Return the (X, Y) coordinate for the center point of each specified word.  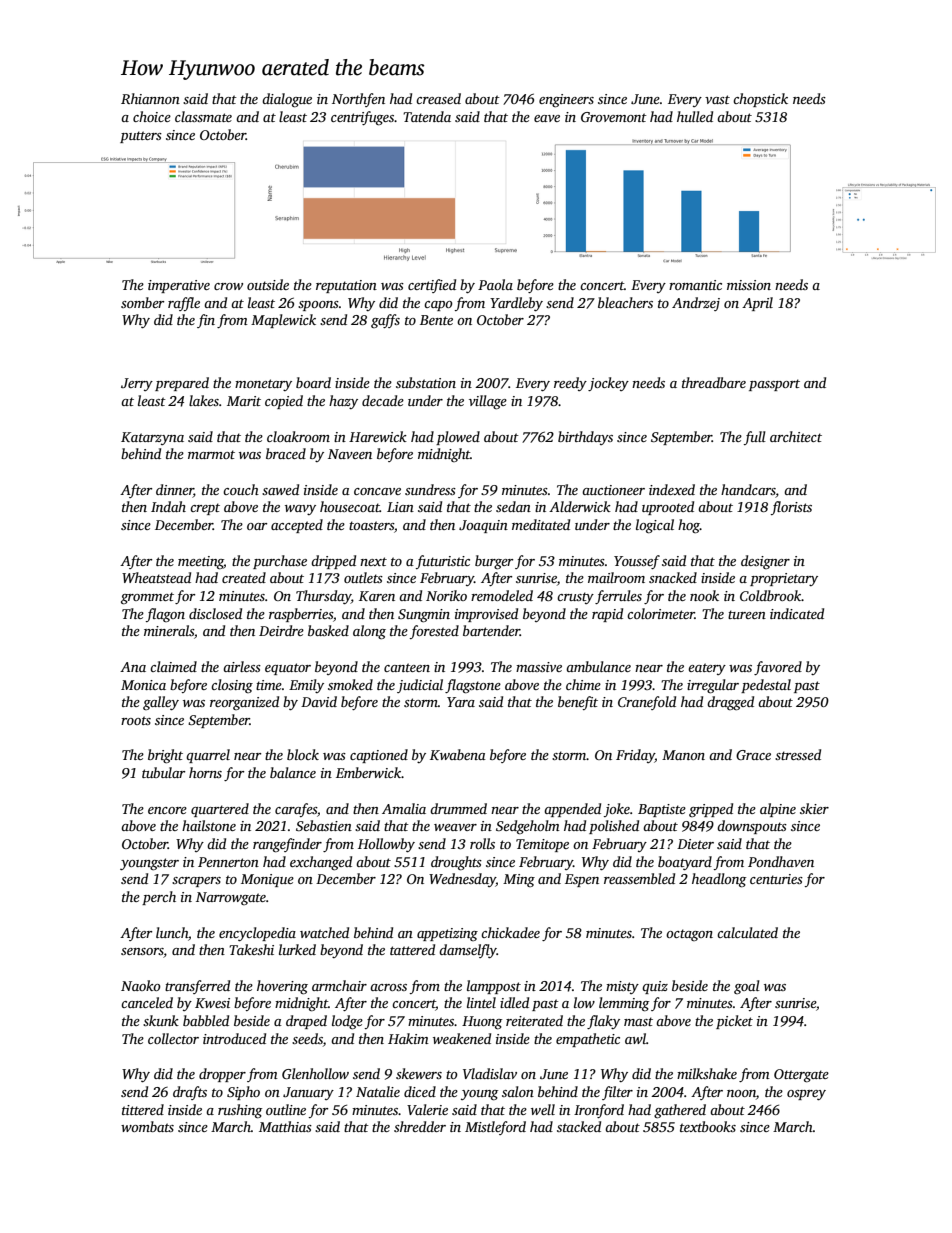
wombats (147, 1126)
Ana (133, 667)
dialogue (287, 100)
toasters (371, 525)
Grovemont (614, 117)
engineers (566, 100)
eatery (707, 669)
